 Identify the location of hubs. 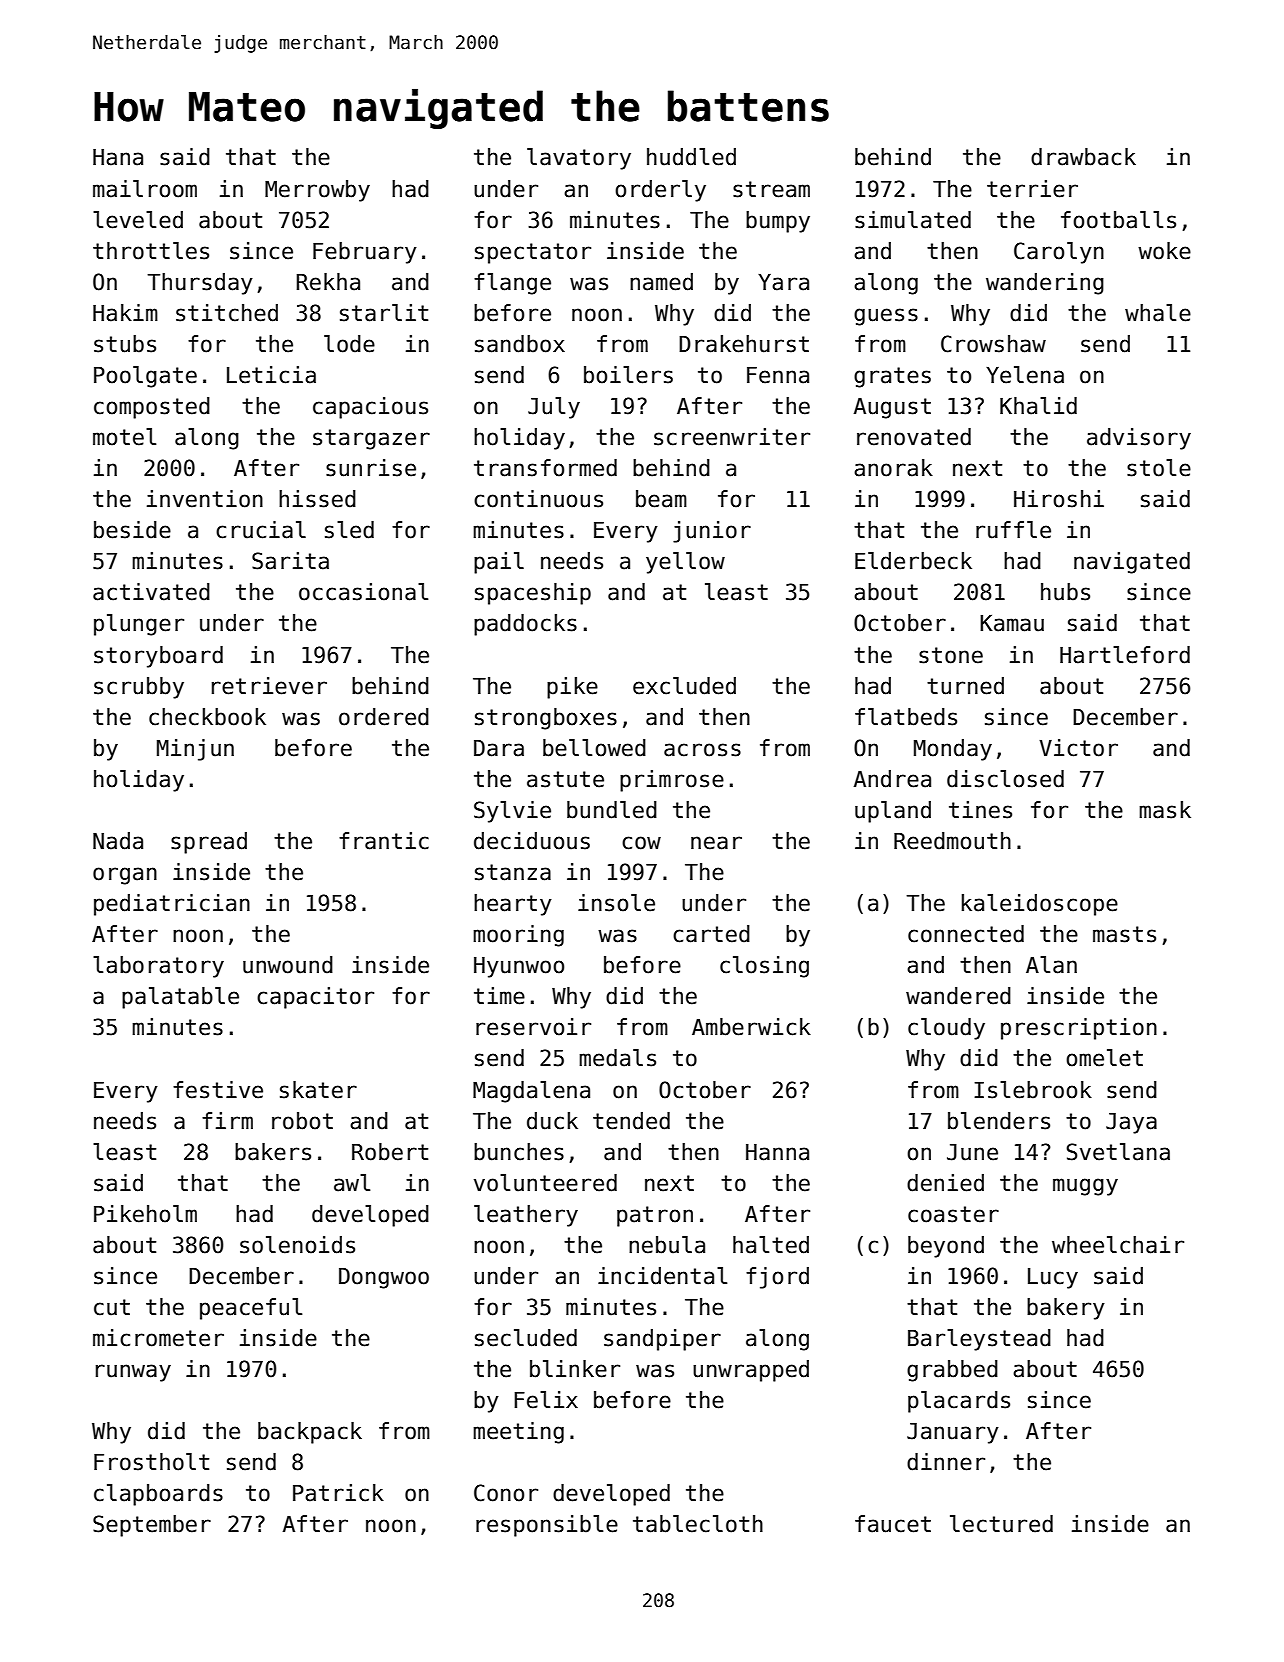
(1065, 592).
